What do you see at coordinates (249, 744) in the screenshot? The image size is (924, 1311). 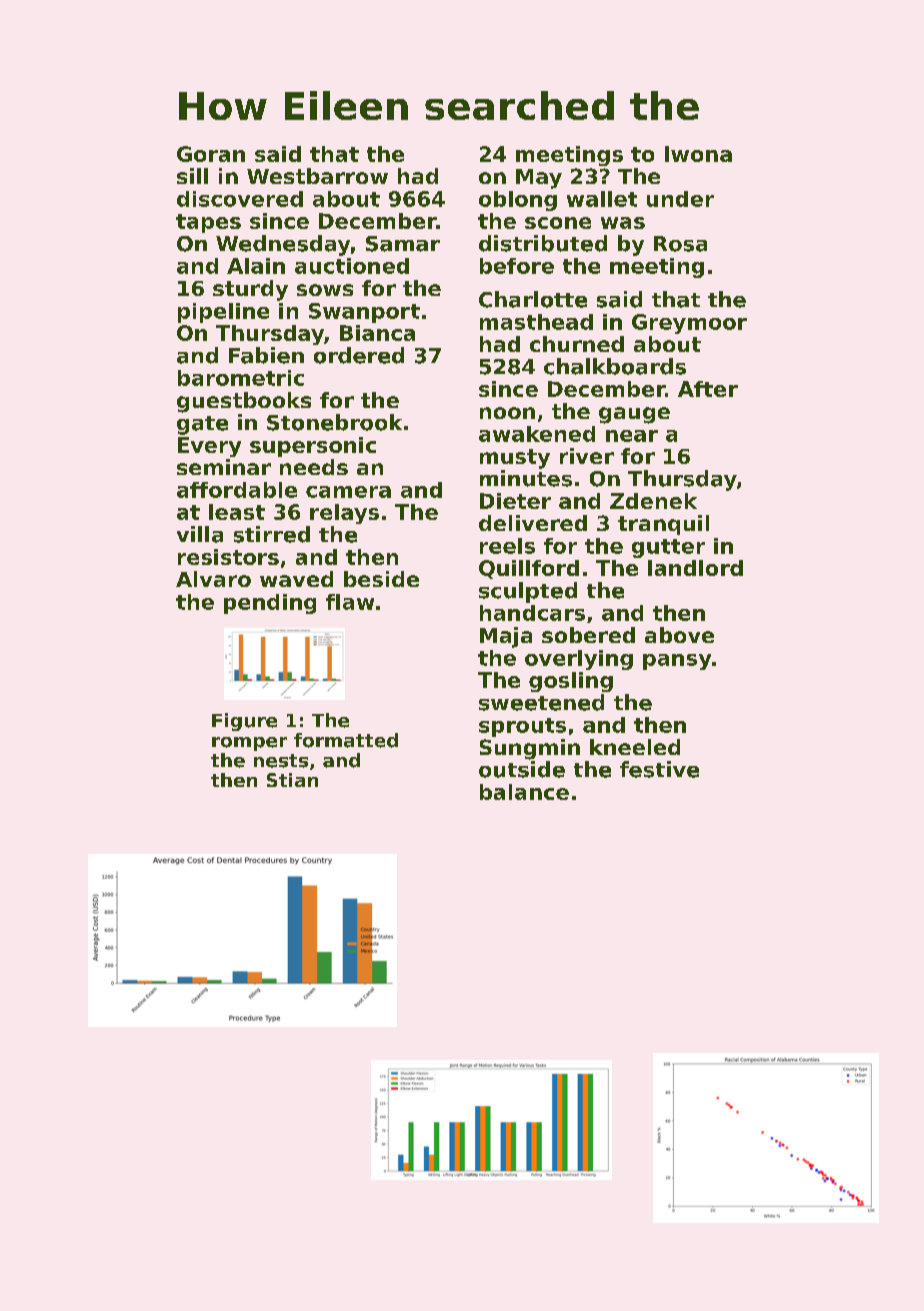 I see `romper` at bounding box center [249, 744].
